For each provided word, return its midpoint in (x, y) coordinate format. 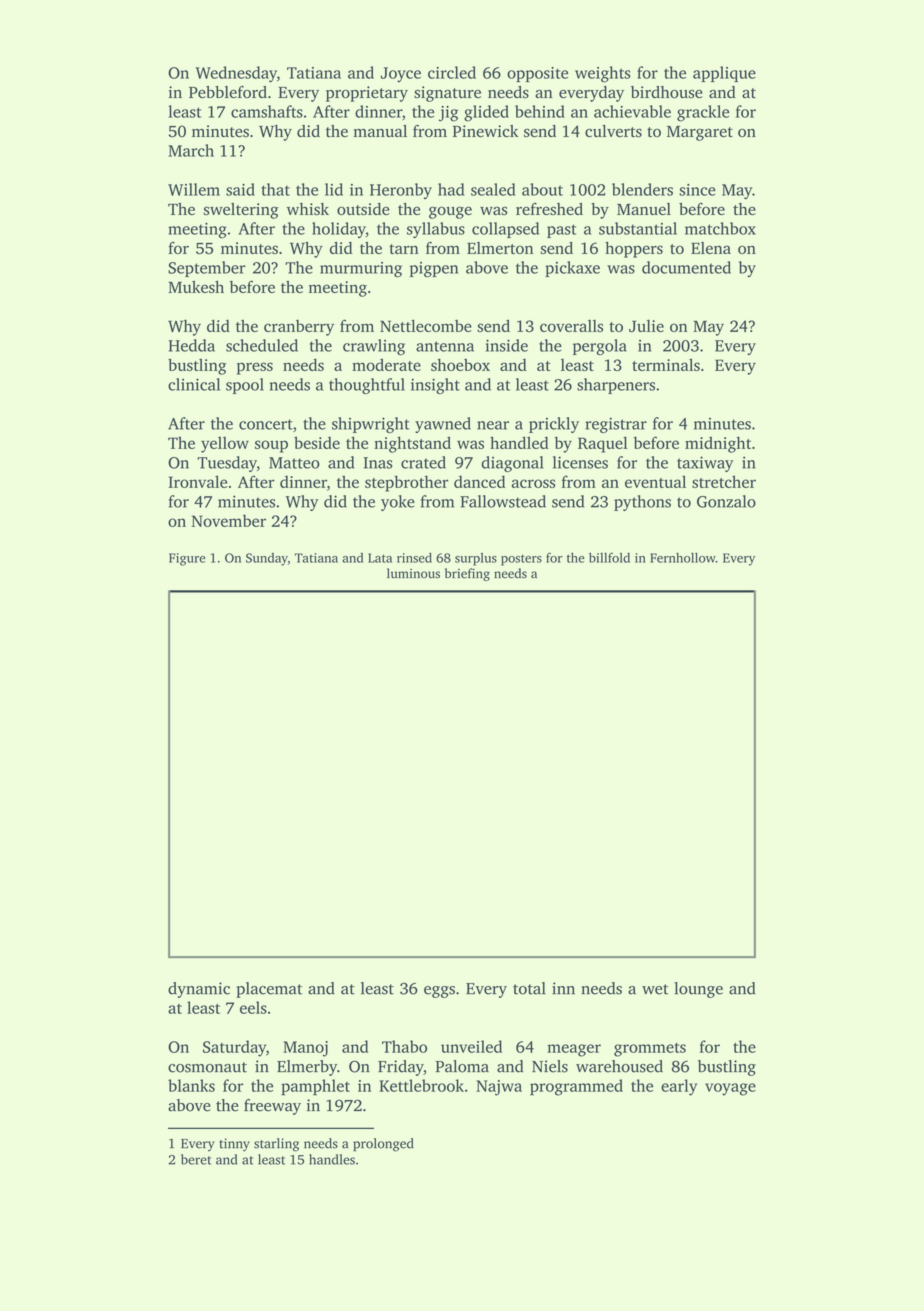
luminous (413, 573)
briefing (467, 574)
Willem (194, 189)
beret (196, 1159)
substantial (638, 228)
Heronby (401, 191)
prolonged (383, 1145)
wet (655, 989)
